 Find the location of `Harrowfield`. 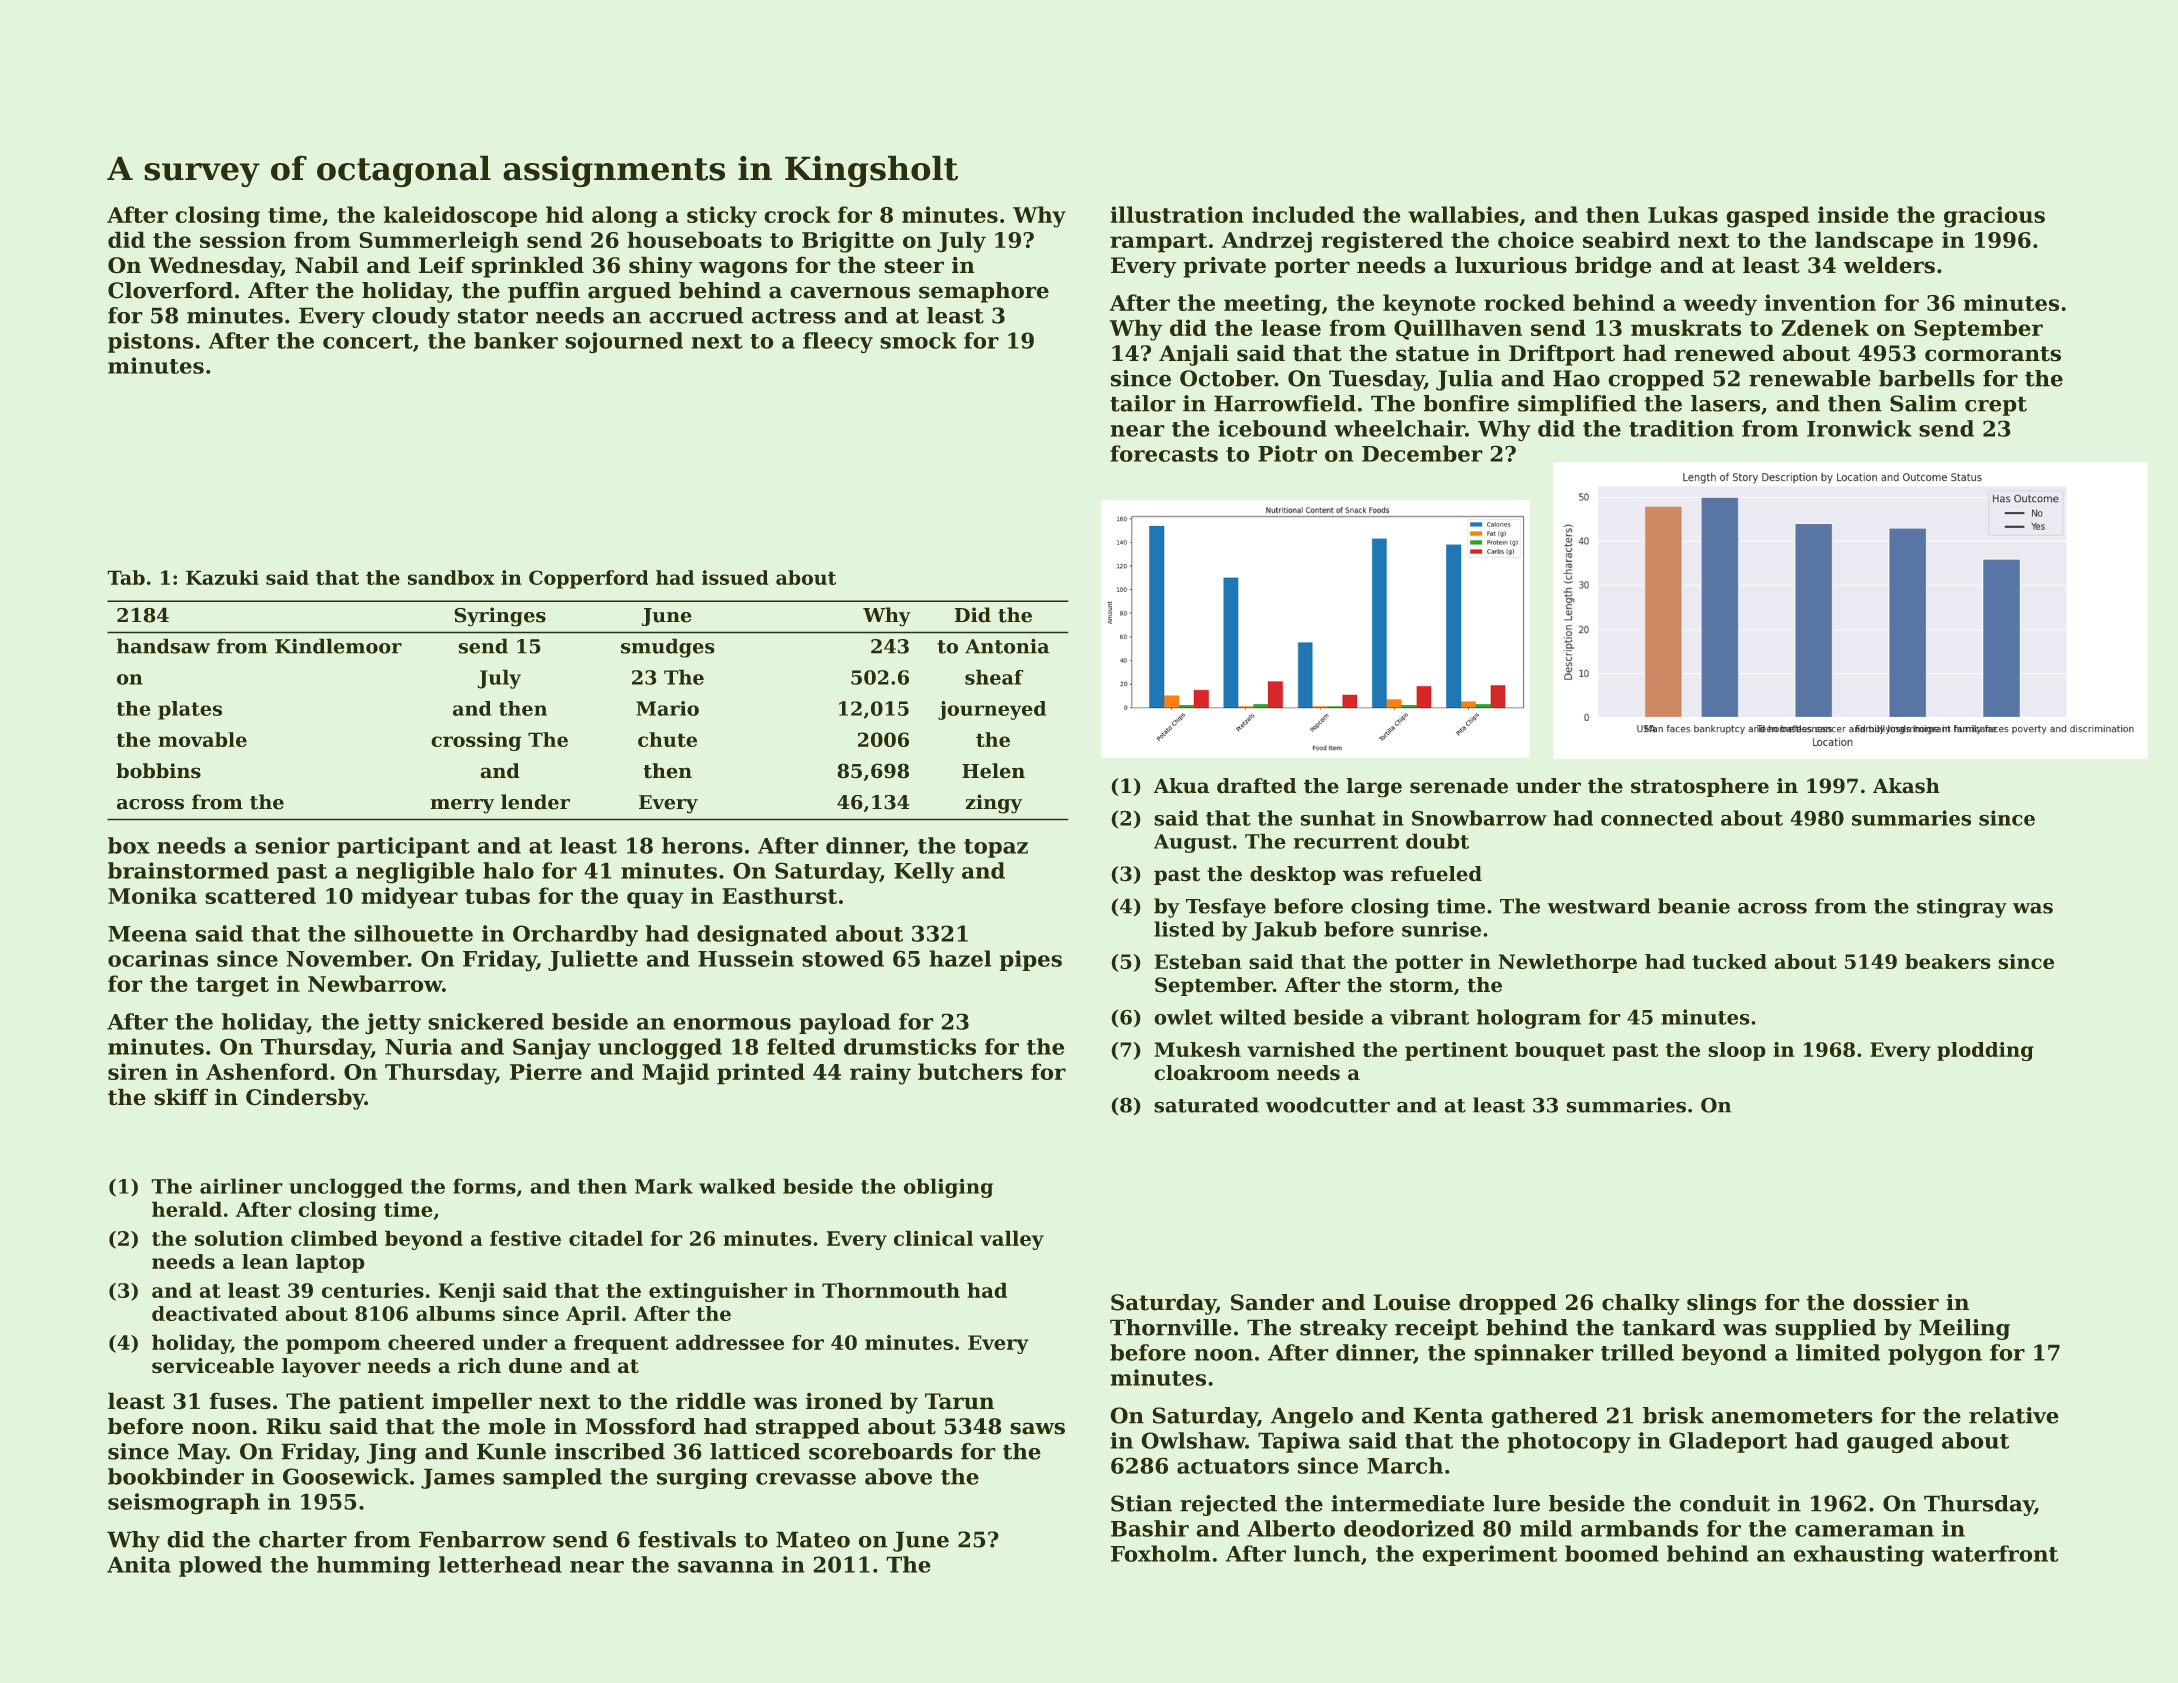

Harrowfield is located at coordinates (1285, 403).
